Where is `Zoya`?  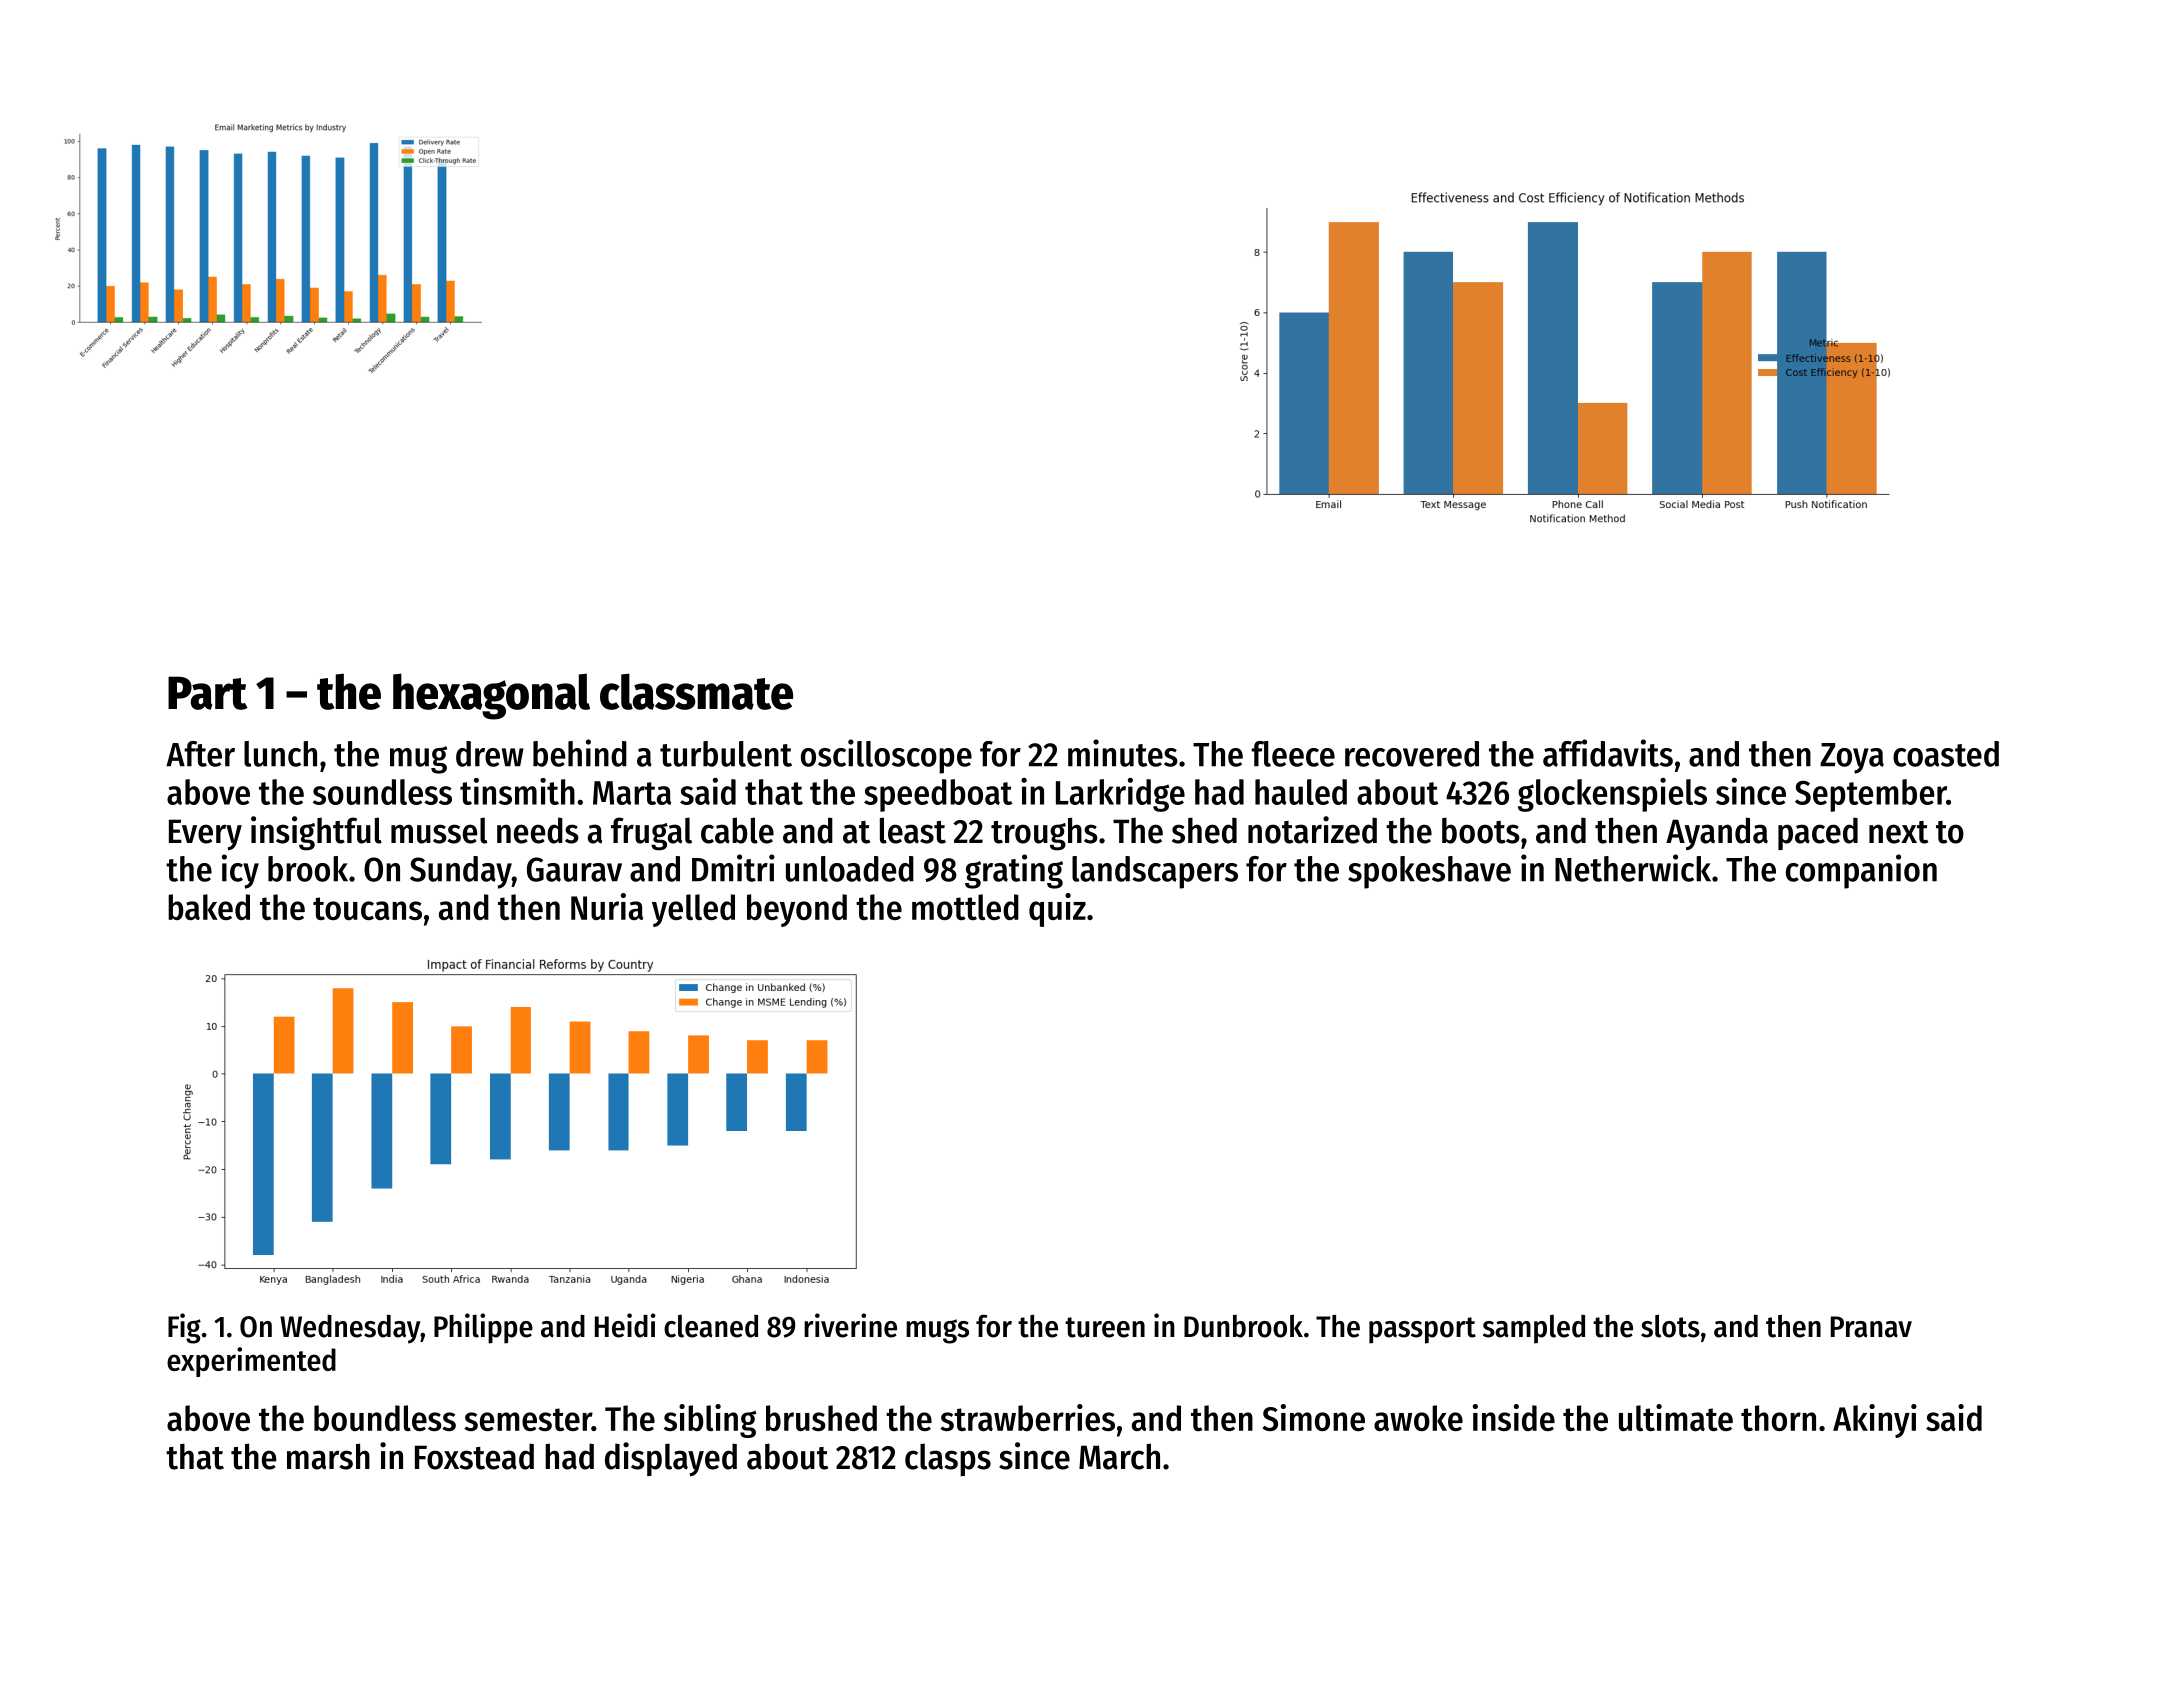 Zoya is located at coordinates (1852, 758).
